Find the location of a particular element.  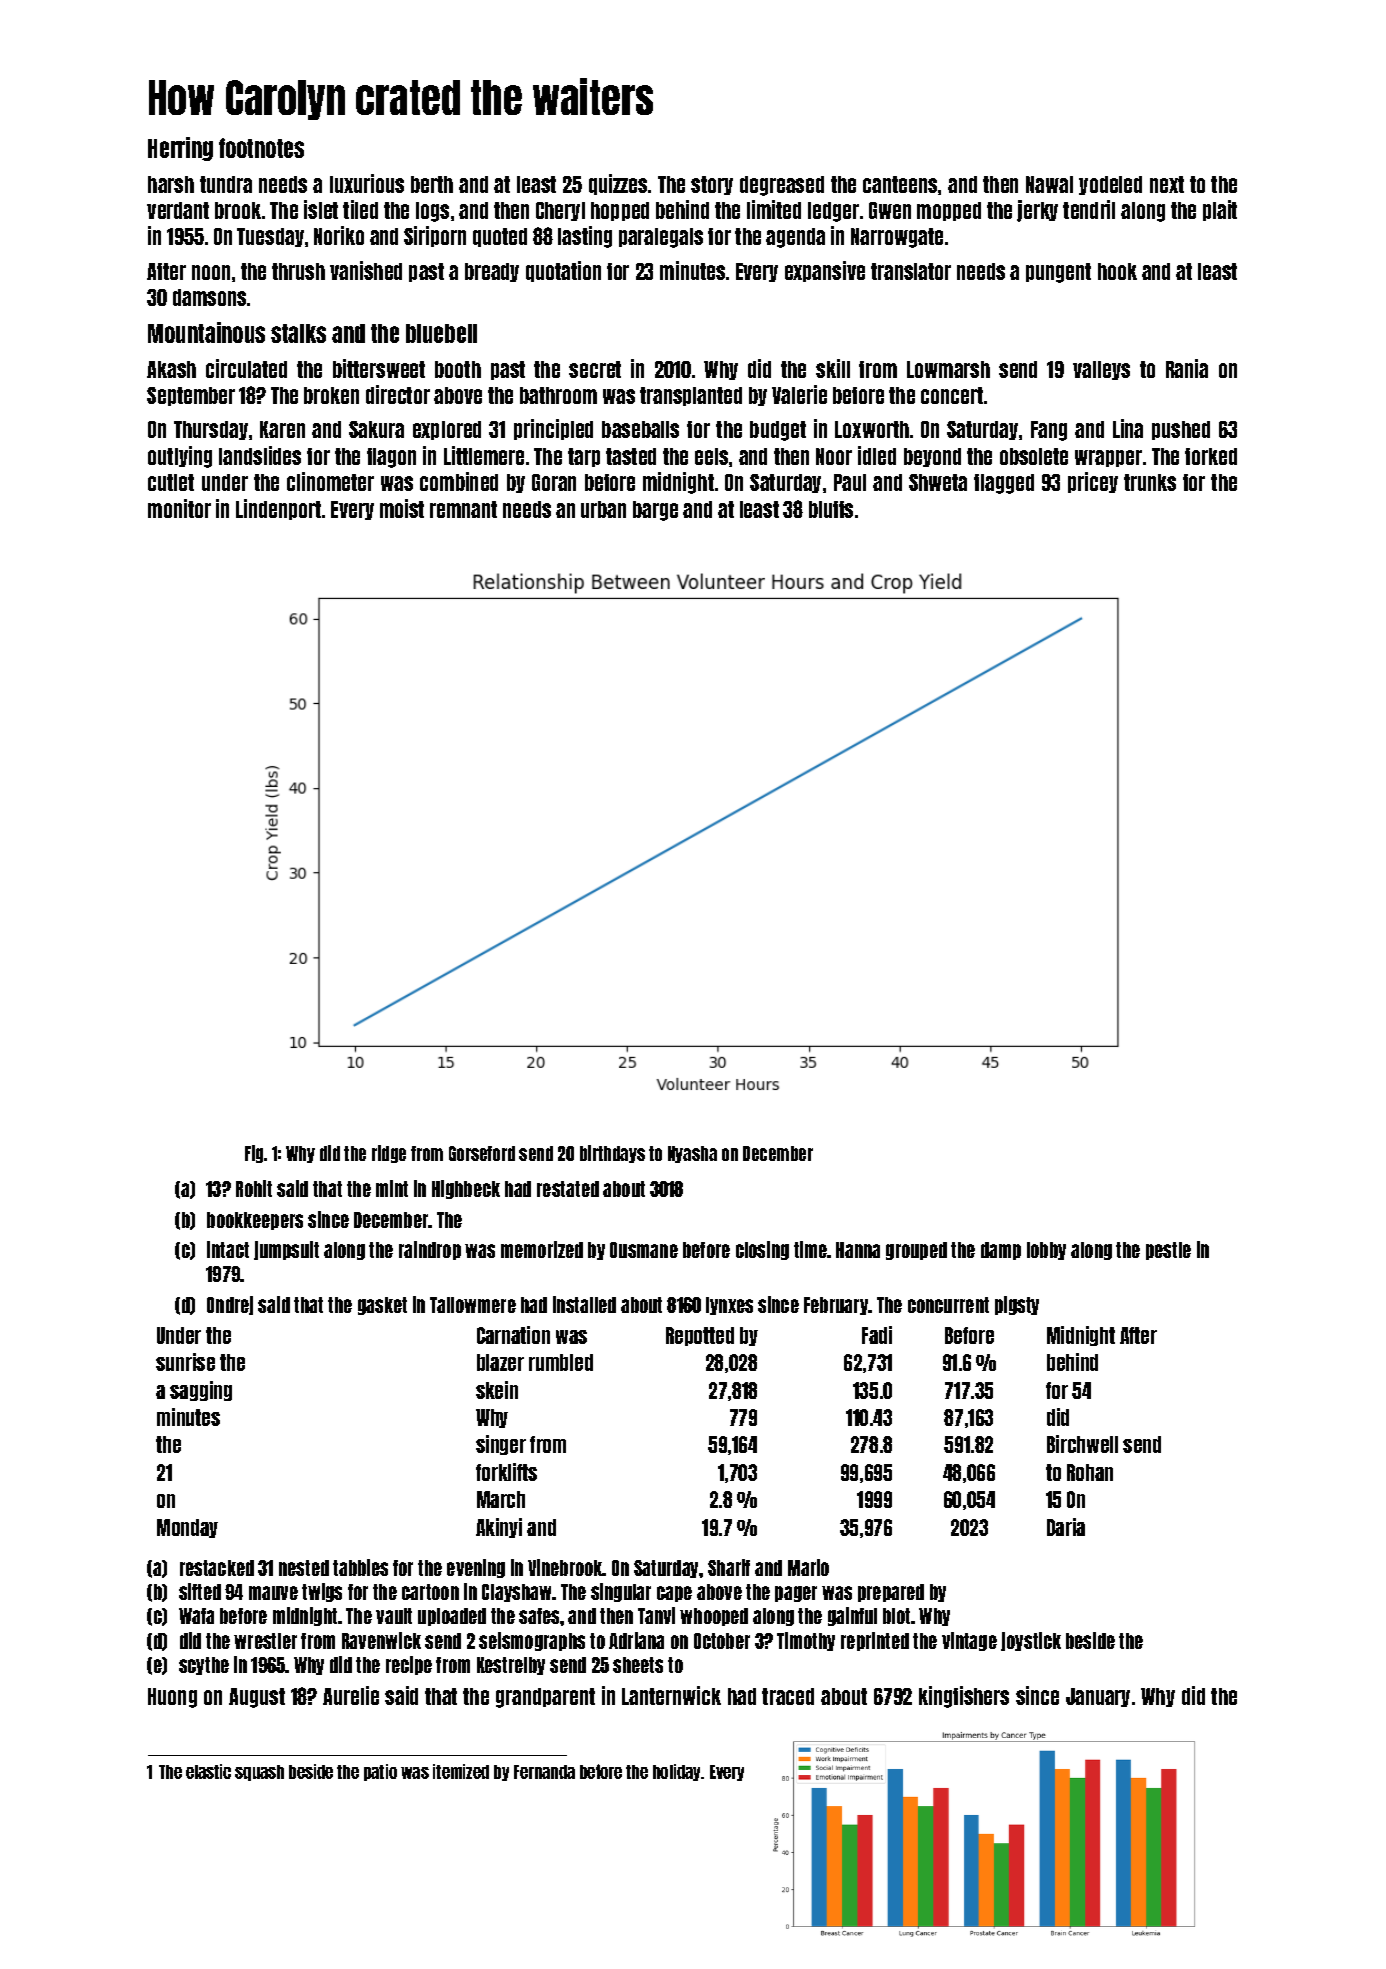

ridge is located at coordinates (389, 1154).
